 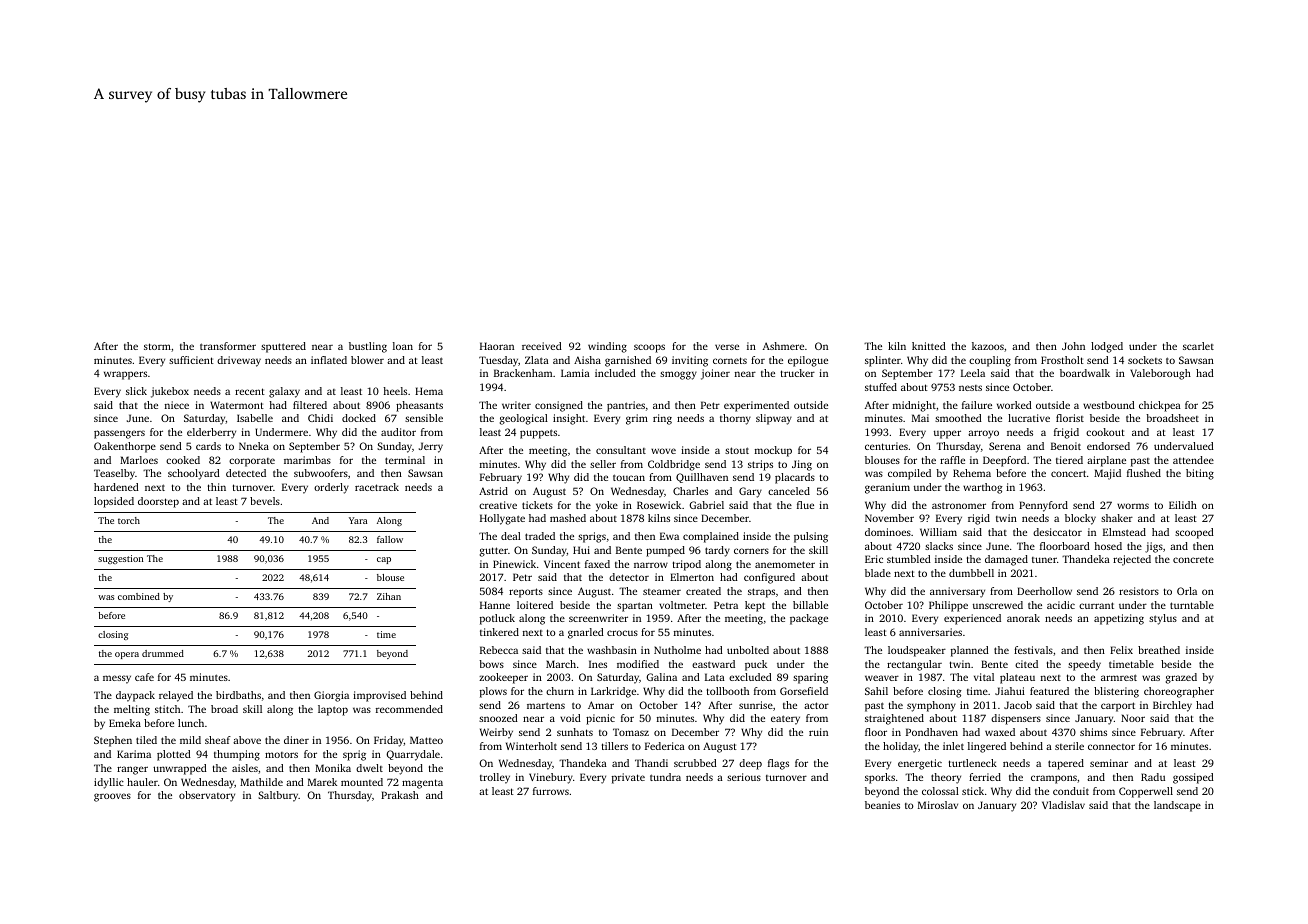 What do you see at coordinates (120, 559) in the page?
I see `suggestion` at bounding box center [120, 559].
